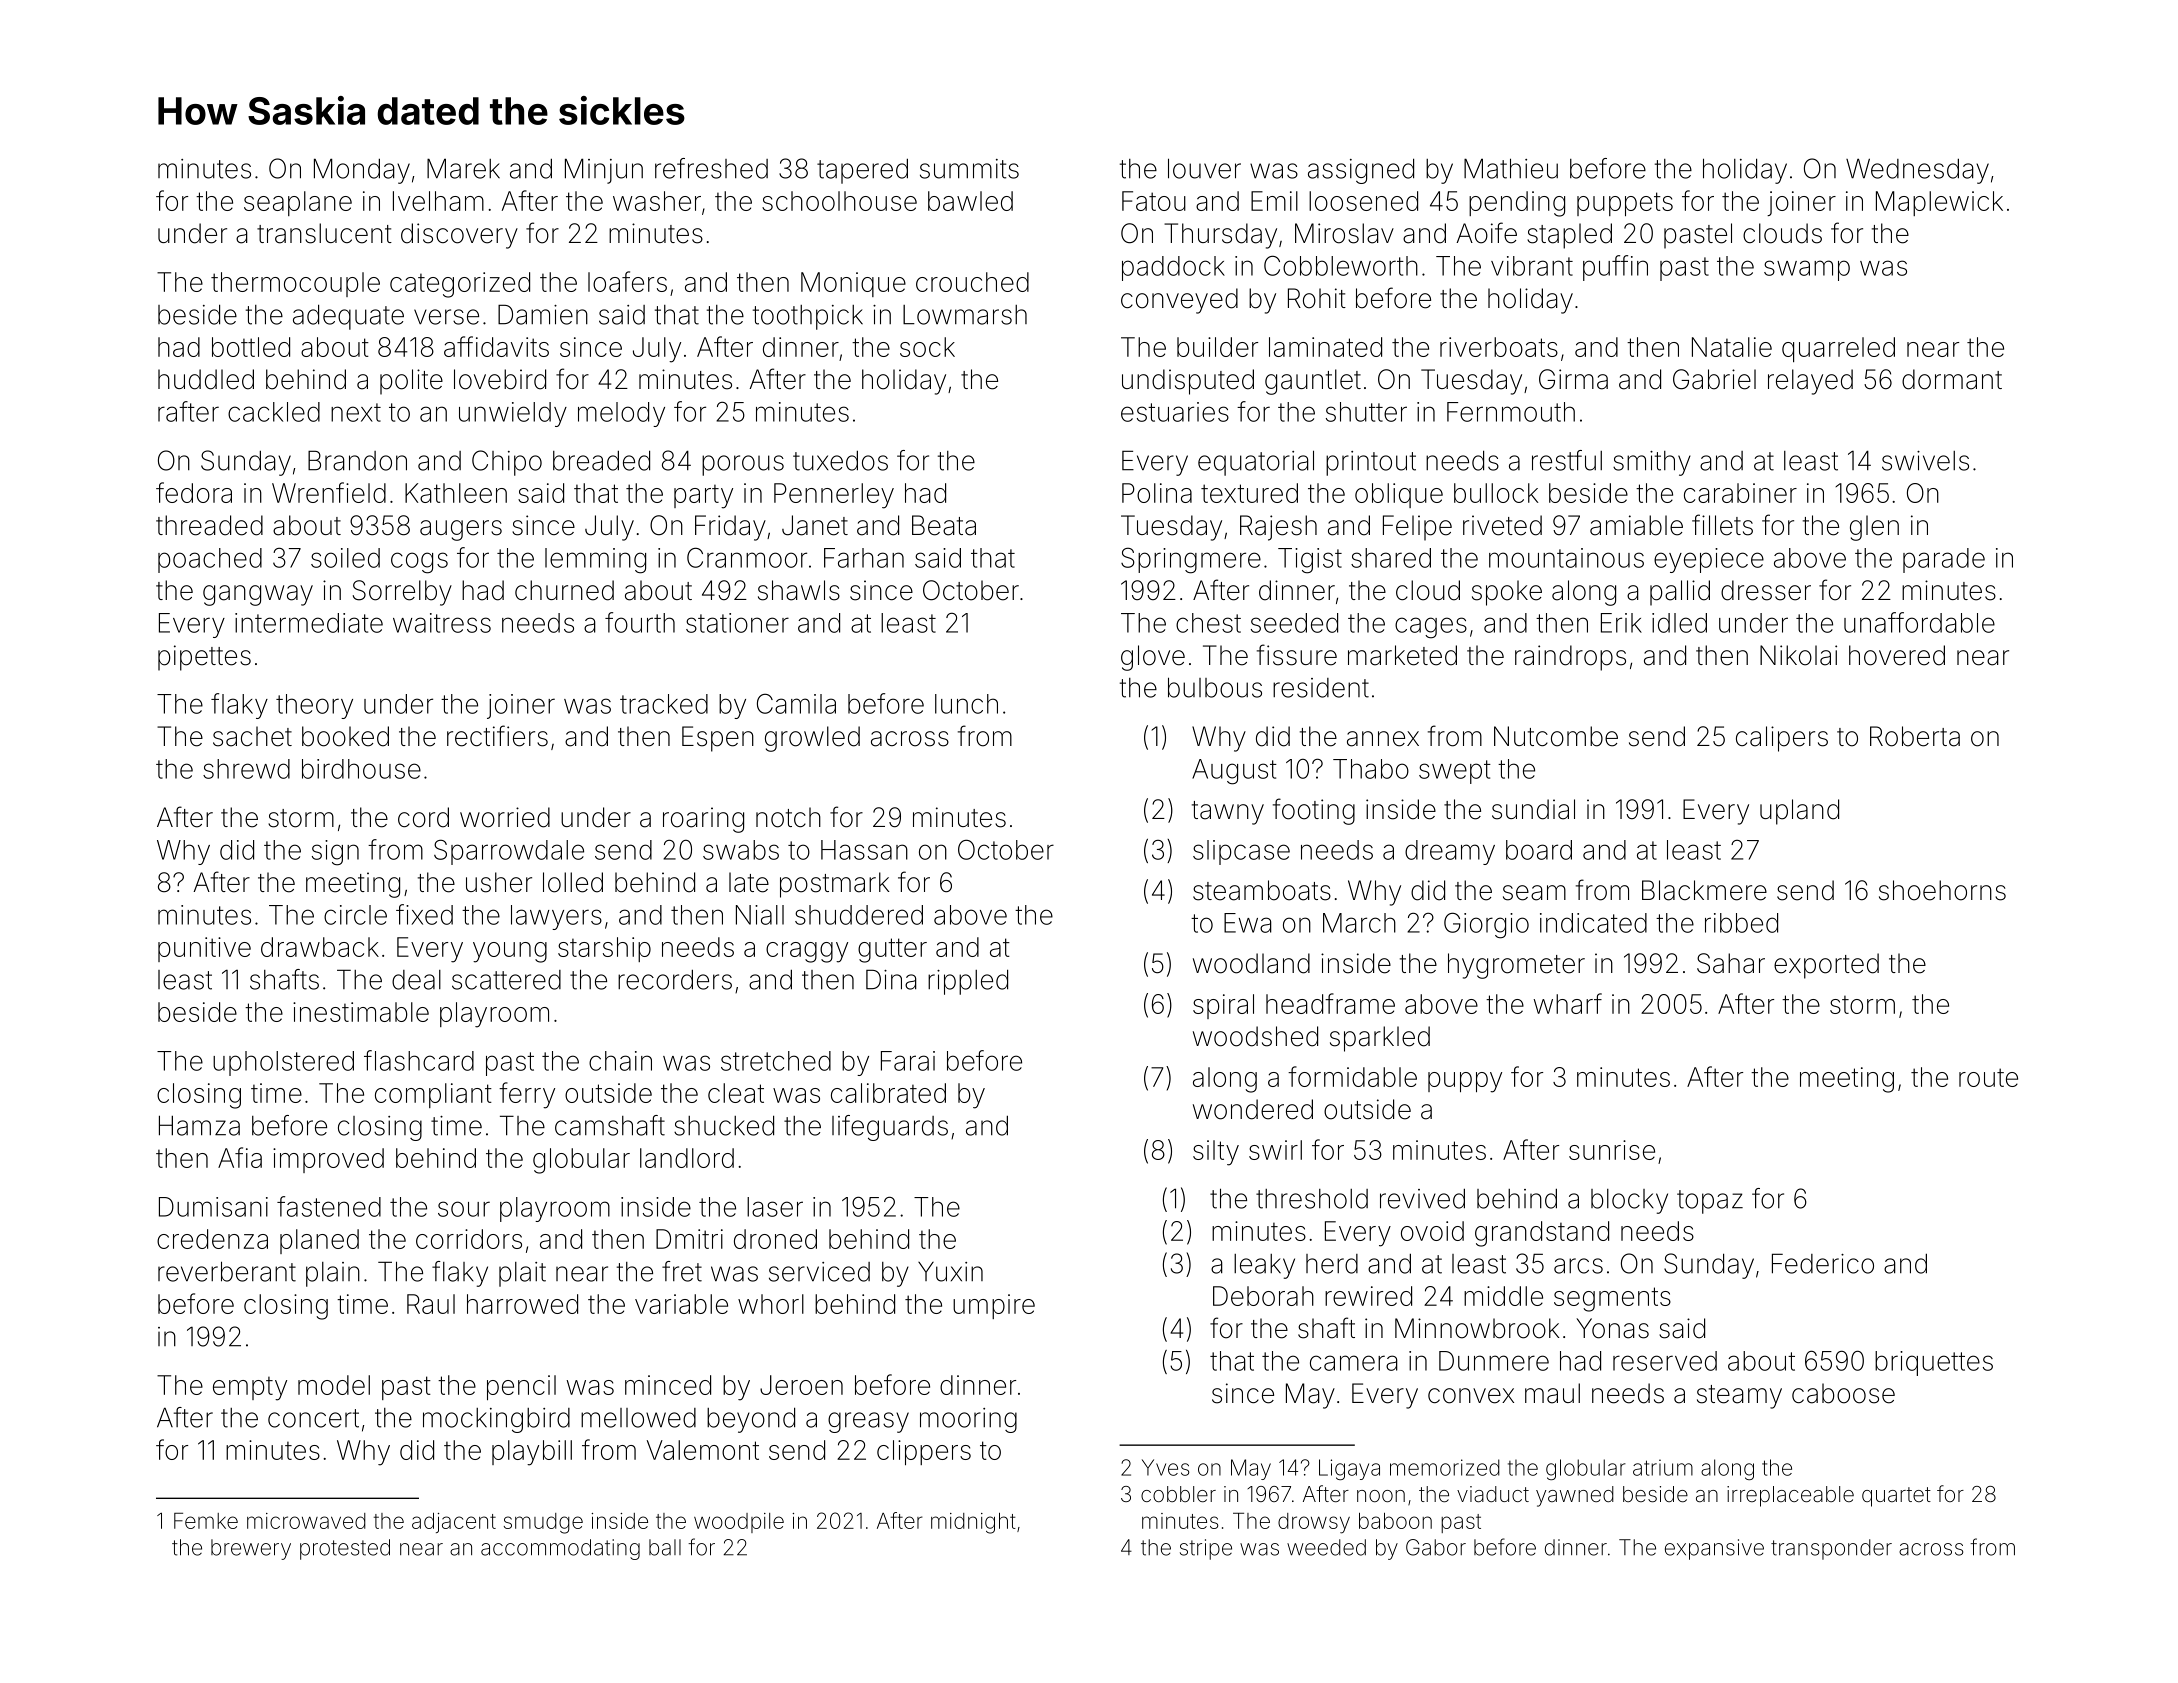 This page has height=1683, width=2178. I want to click on summits, so click(969, 169).
